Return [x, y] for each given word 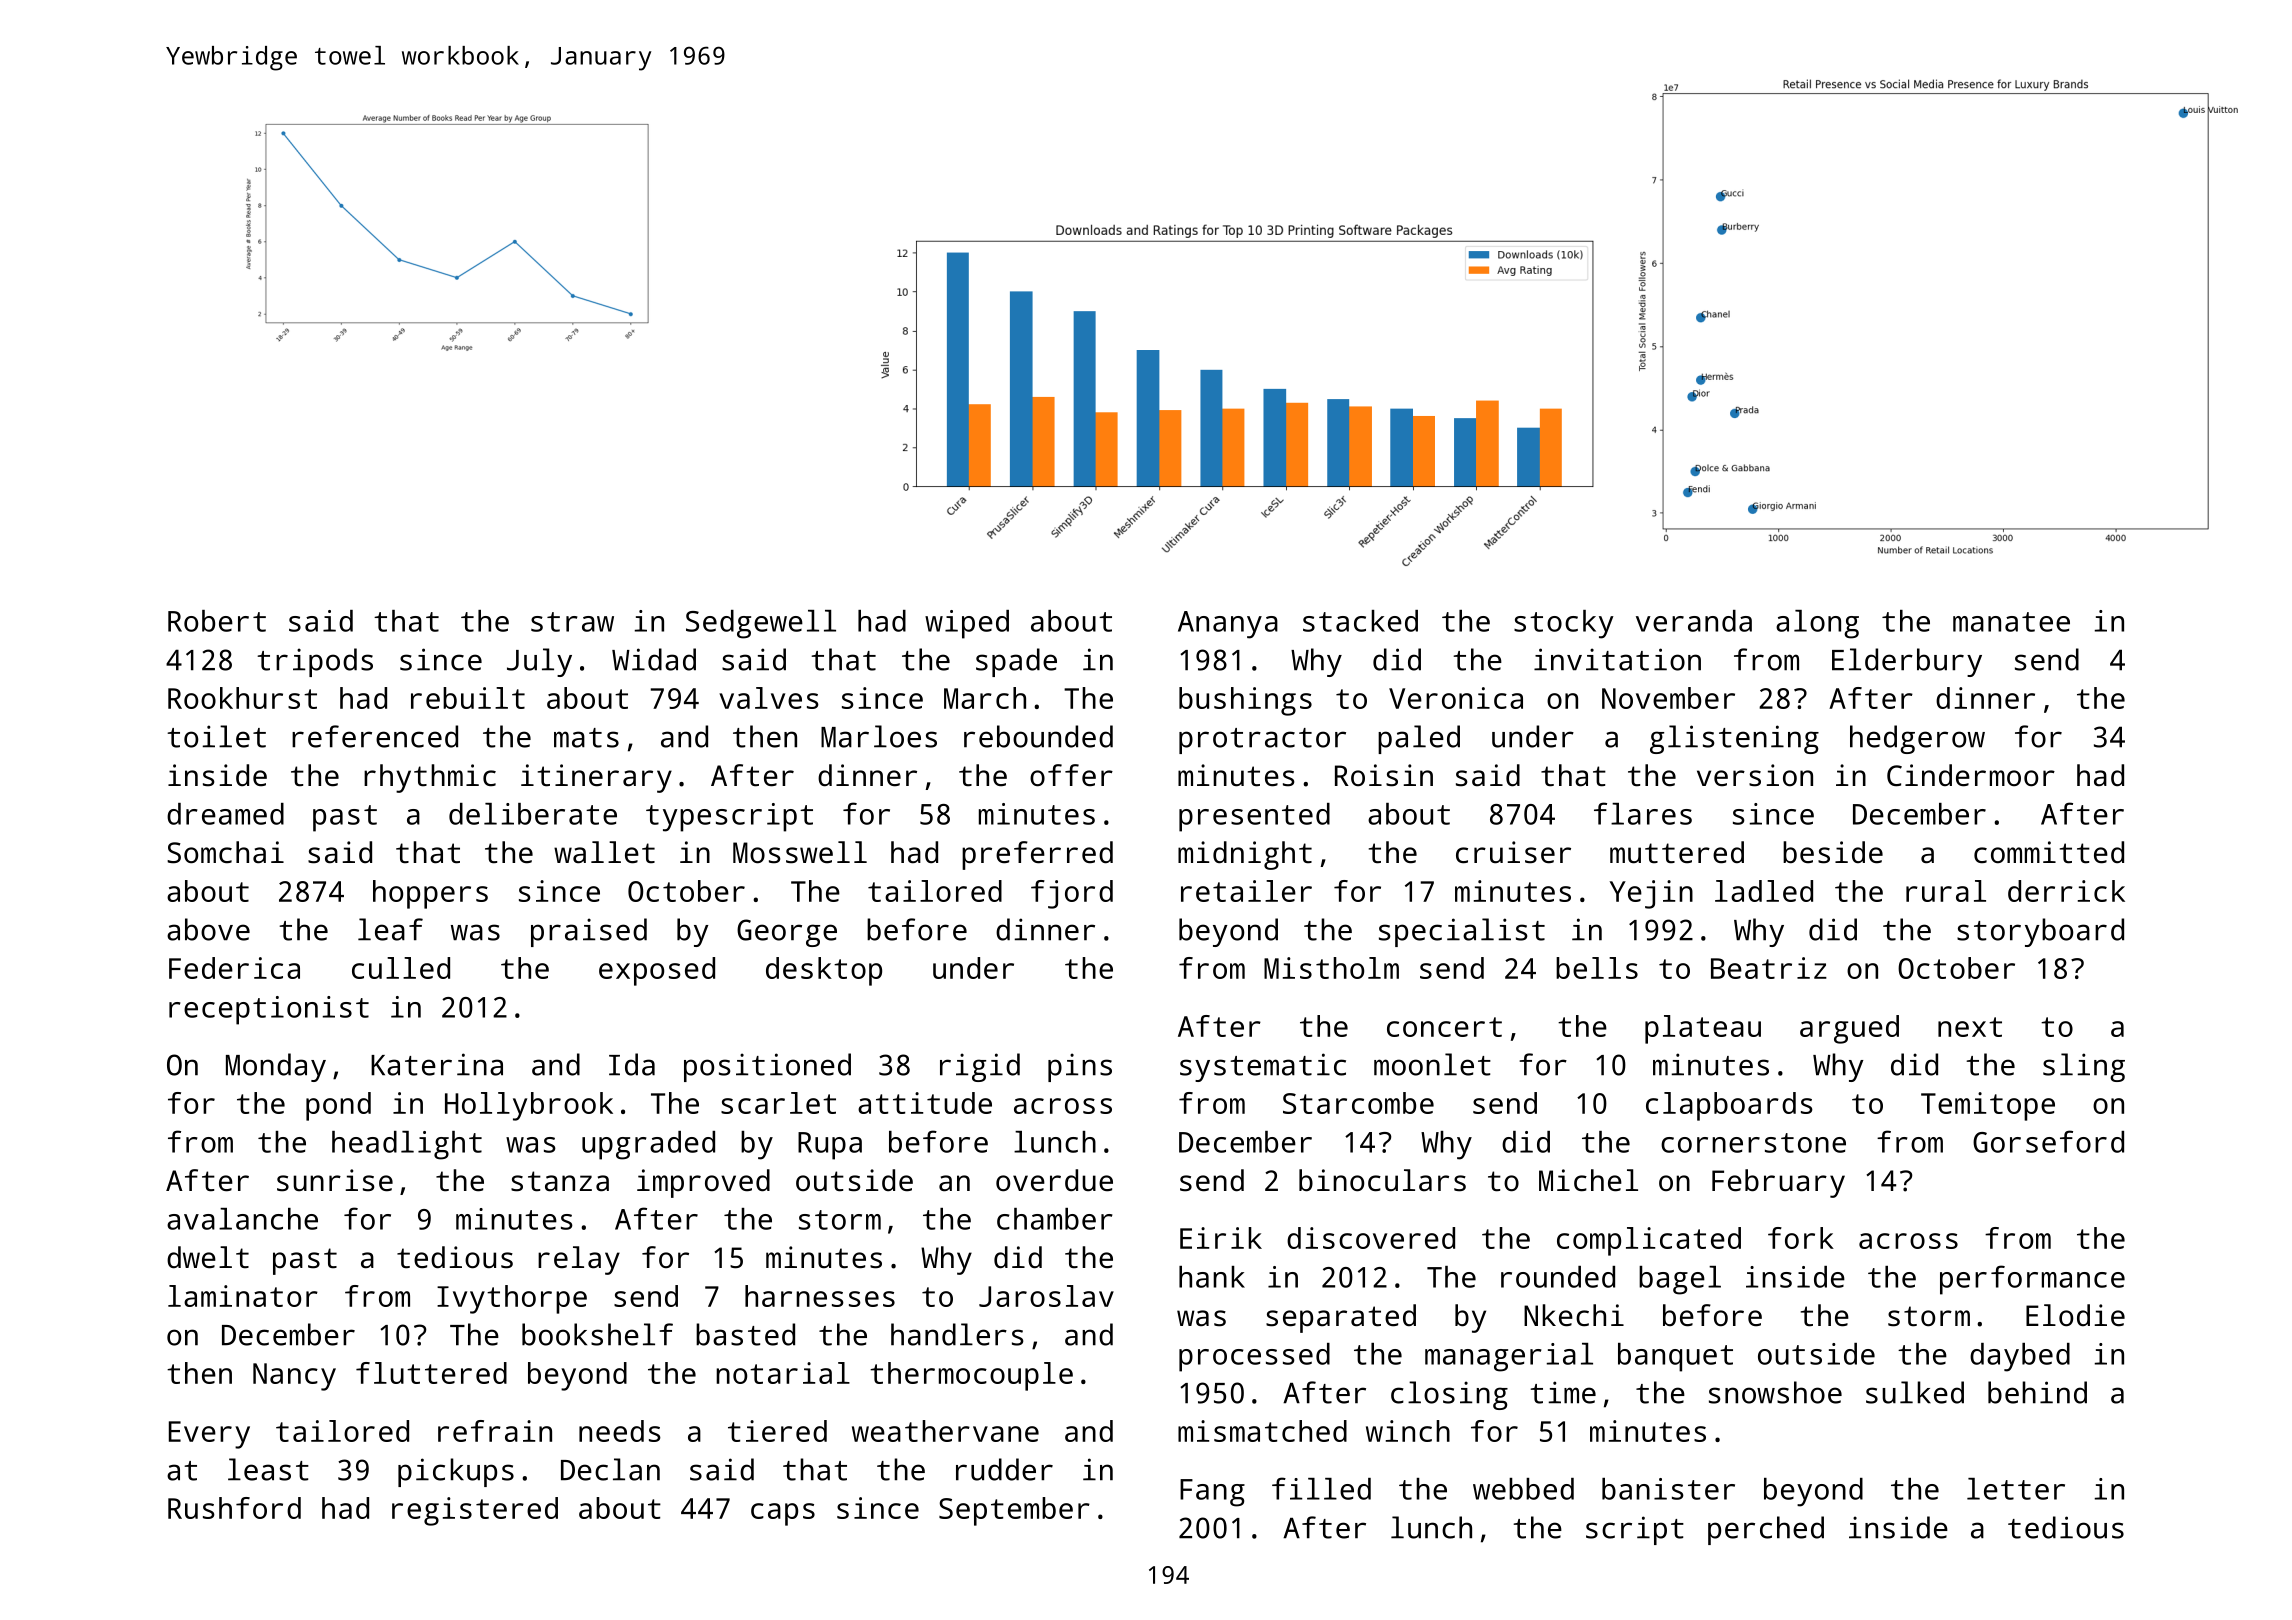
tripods [315, 662]
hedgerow [1917, 739]
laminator [243, 1296]
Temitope [1988, 1106]
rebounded [1038, 736]
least [268, 1469]
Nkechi [1574, 1315]
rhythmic [430, 778]
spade [1016, 662]
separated [1341, 1318]
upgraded [648, 1145]
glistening [1734, 739]
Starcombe [1358, 1103]
